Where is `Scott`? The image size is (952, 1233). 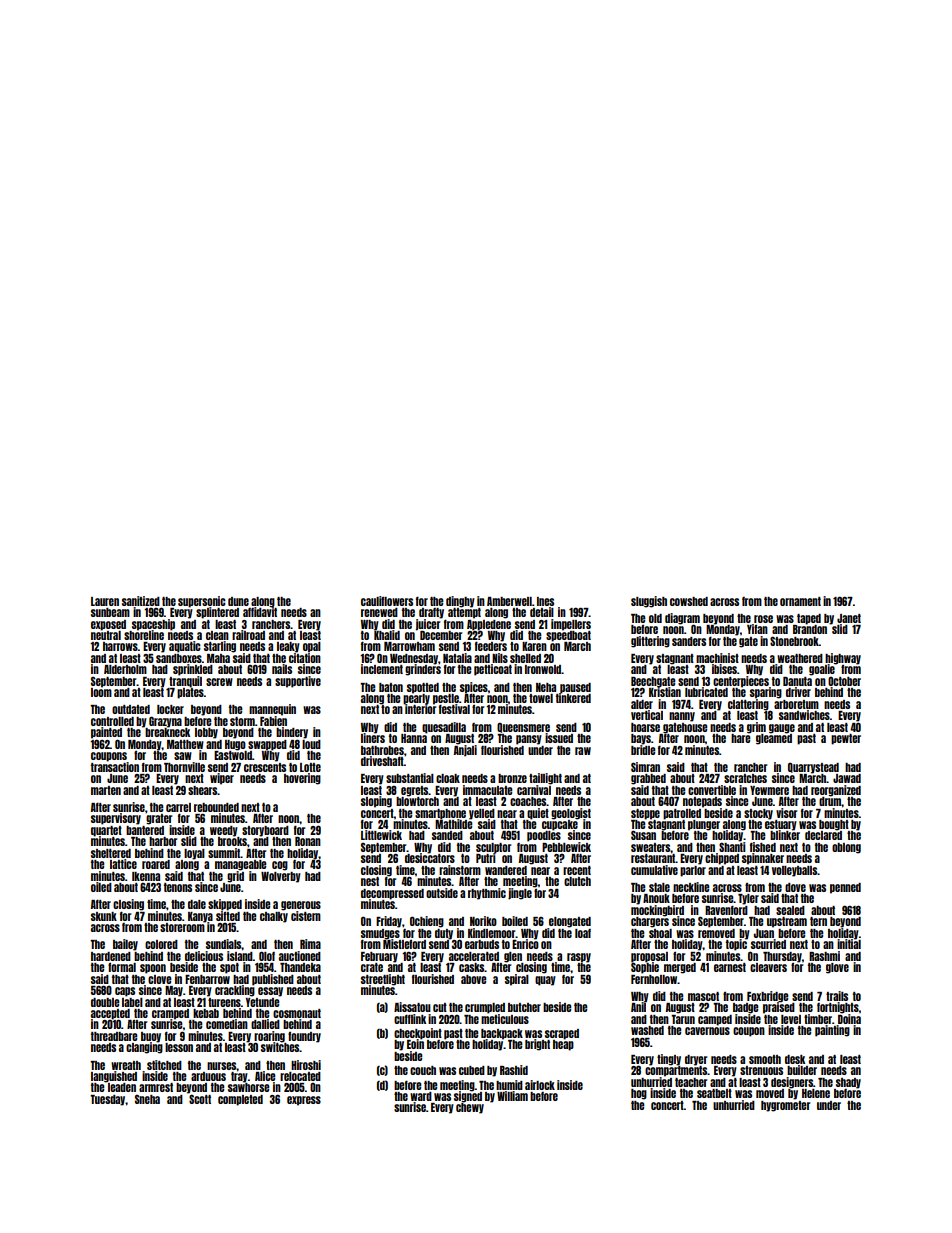 Scott is located at coordinates (200, 1099).
